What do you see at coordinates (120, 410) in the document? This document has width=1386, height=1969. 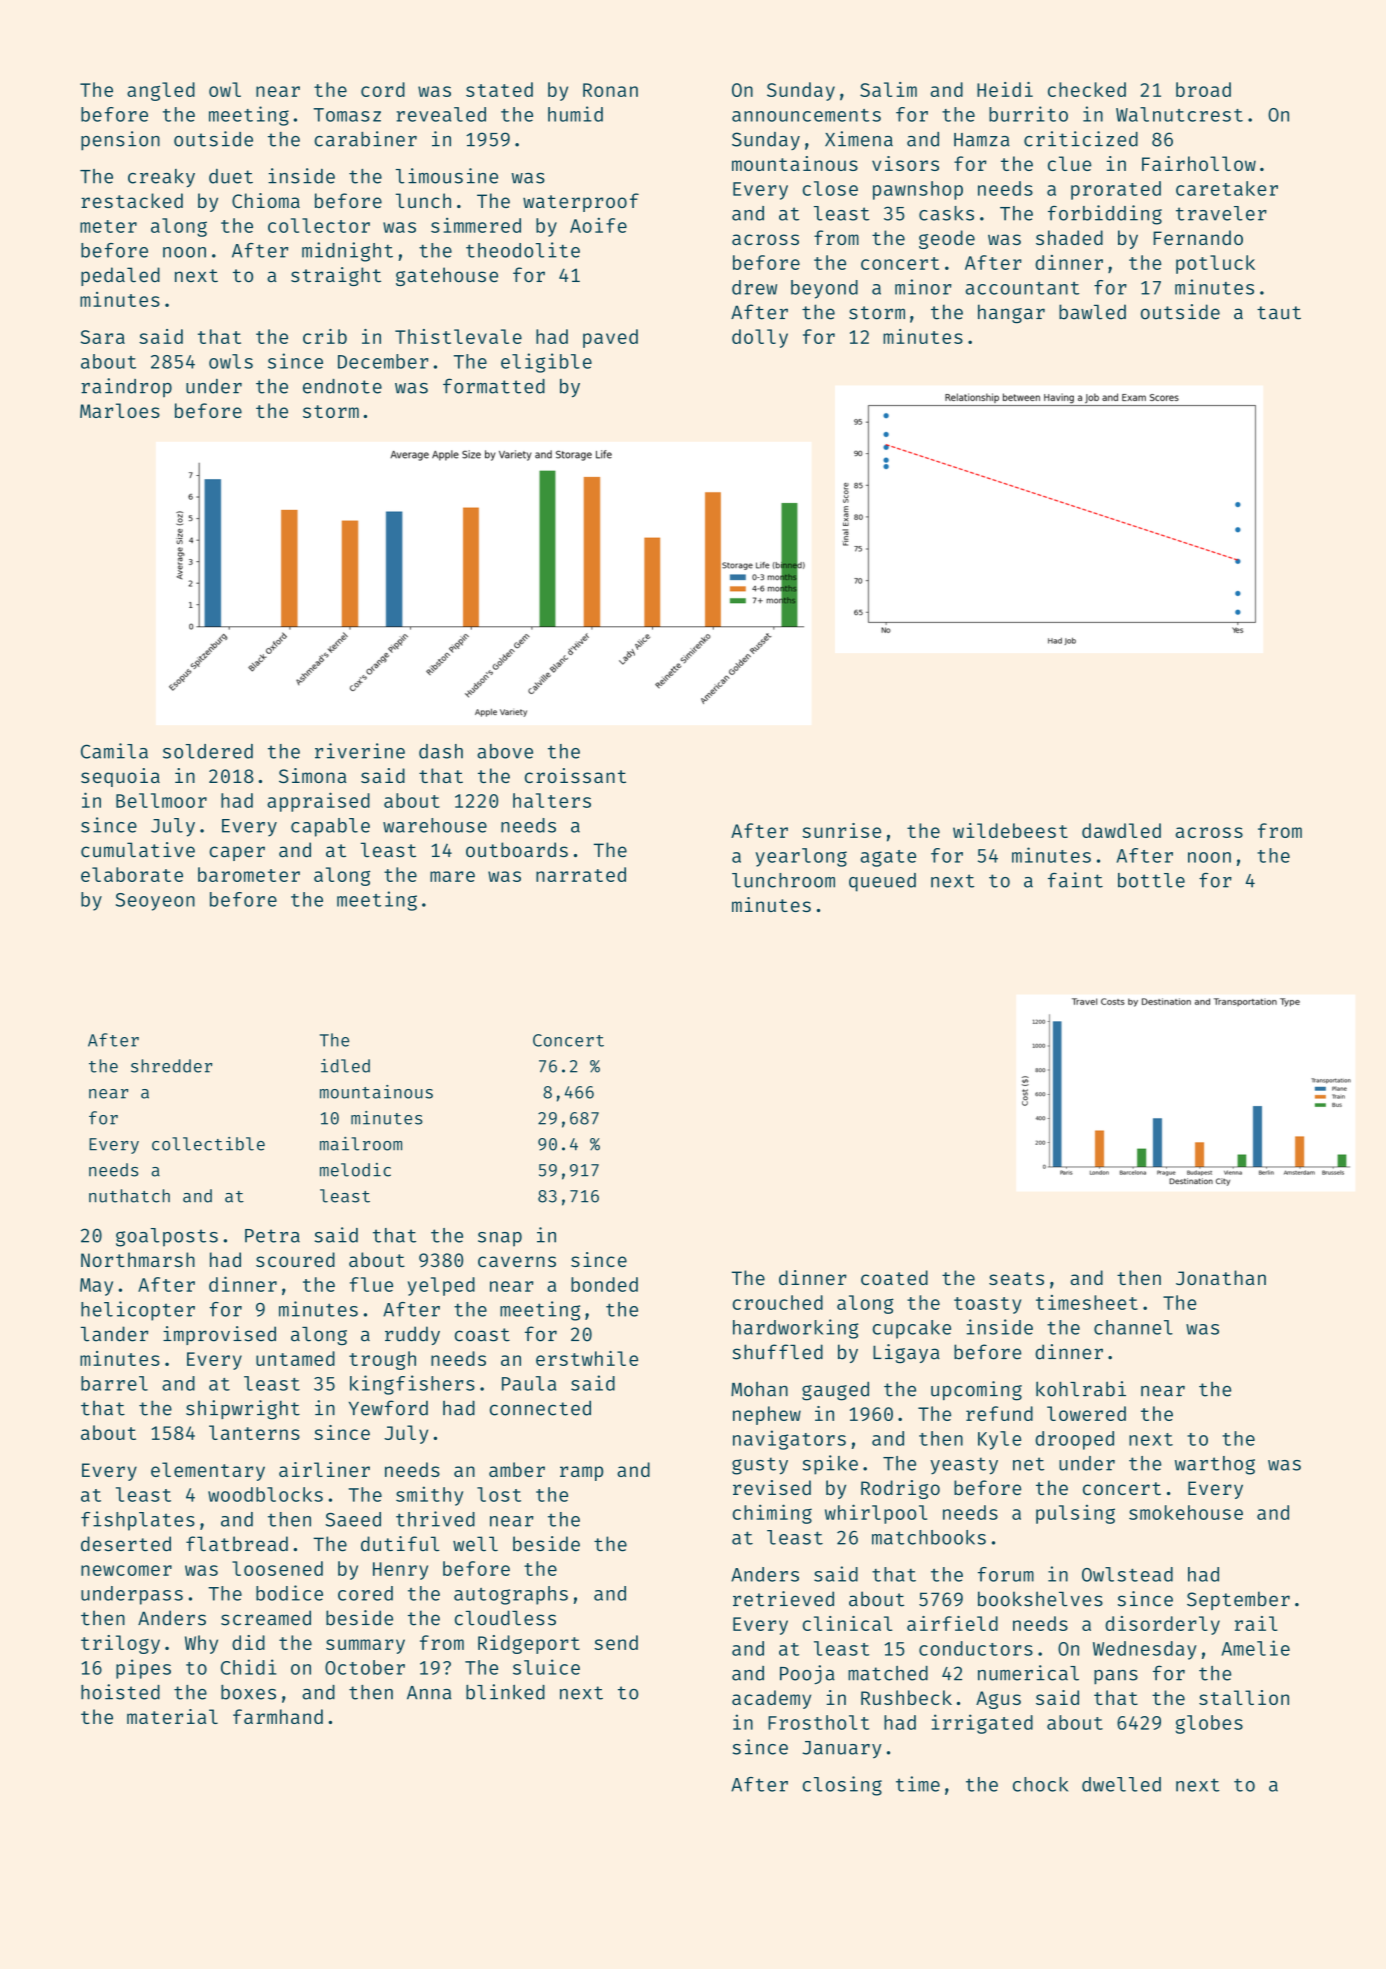 I see `Marloes` at bounding box center [120, 410].
